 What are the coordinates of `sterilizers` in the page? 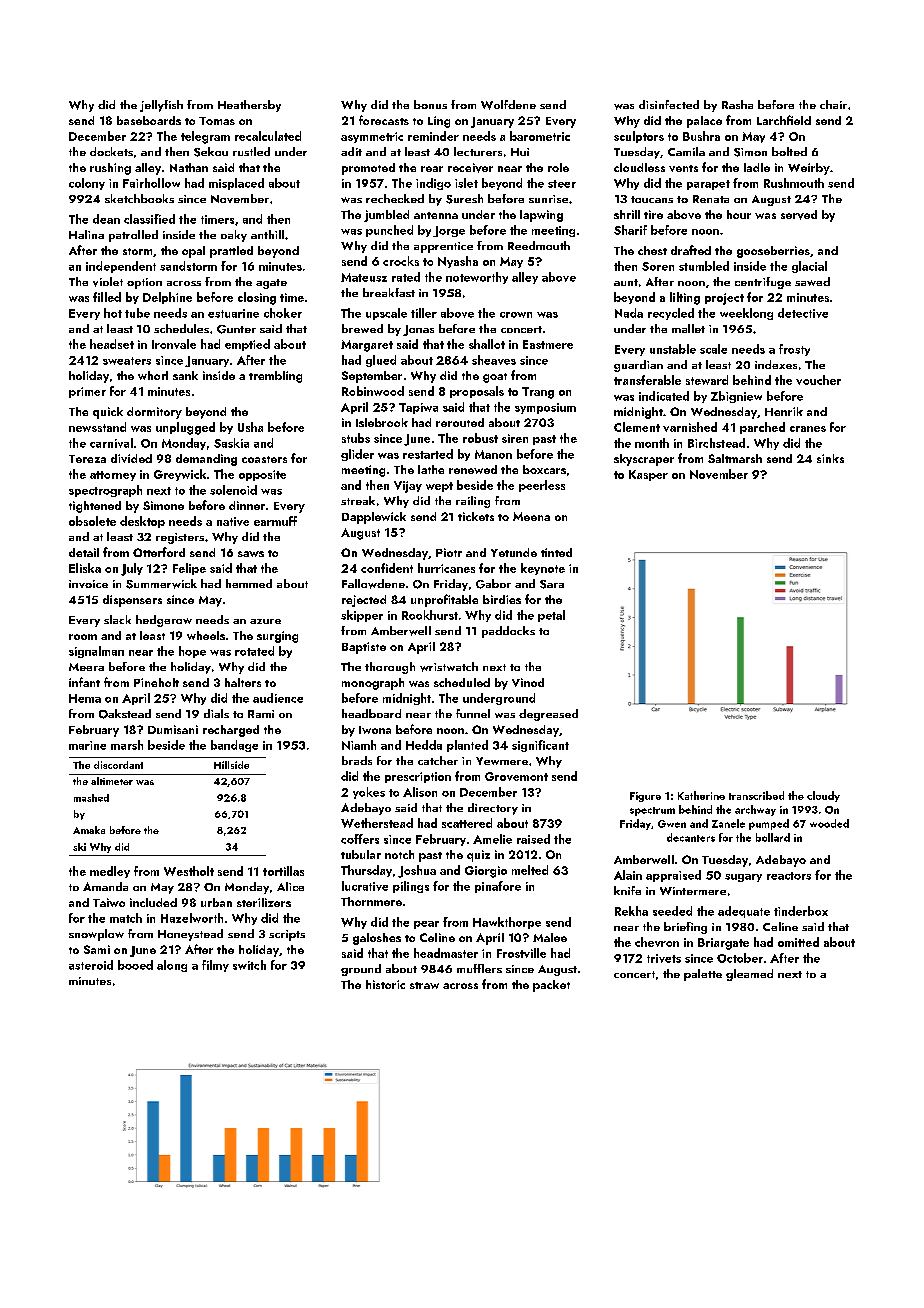 It's located at (264, 902).
